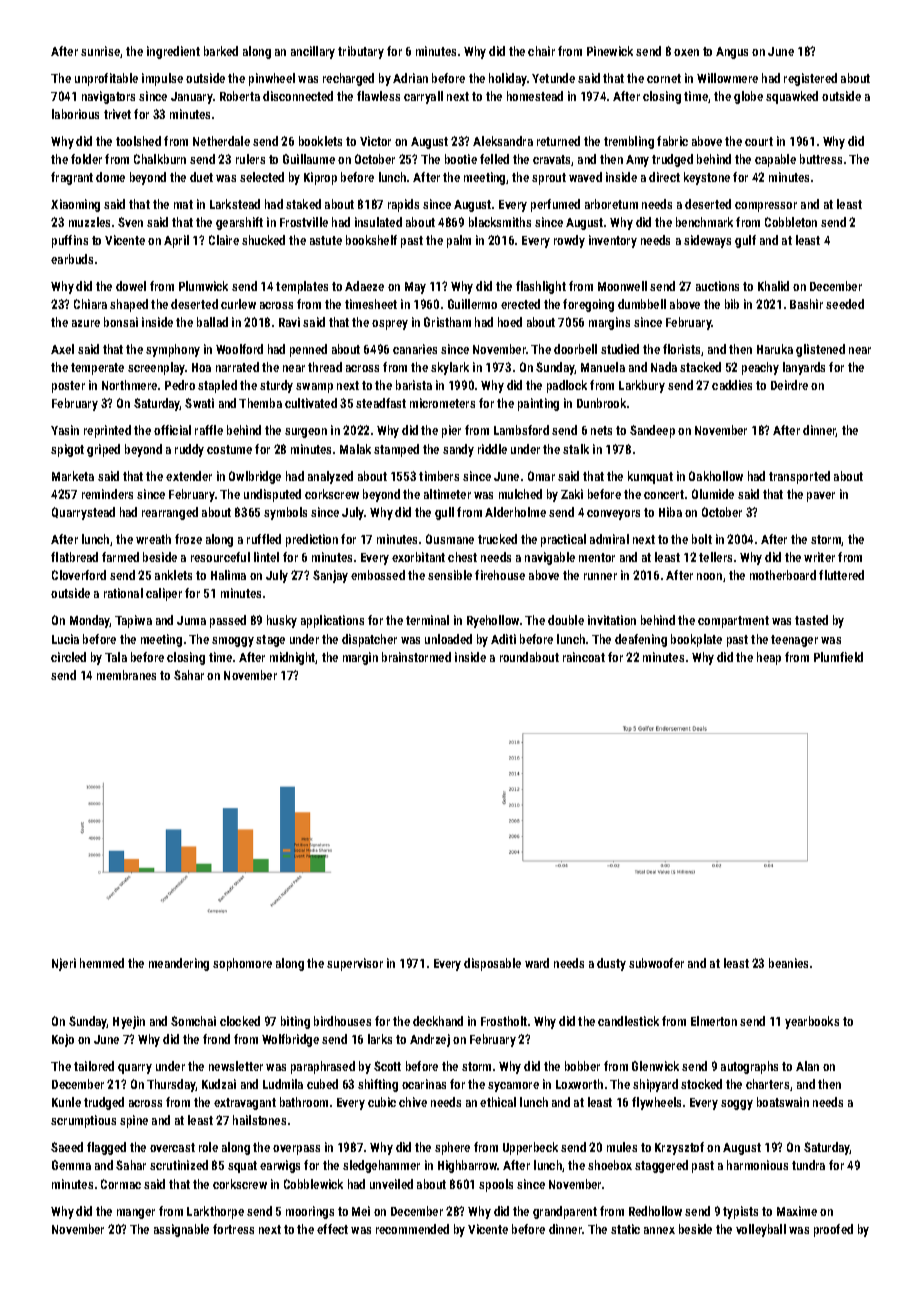  I want to click on heap, so click(769, 658).
